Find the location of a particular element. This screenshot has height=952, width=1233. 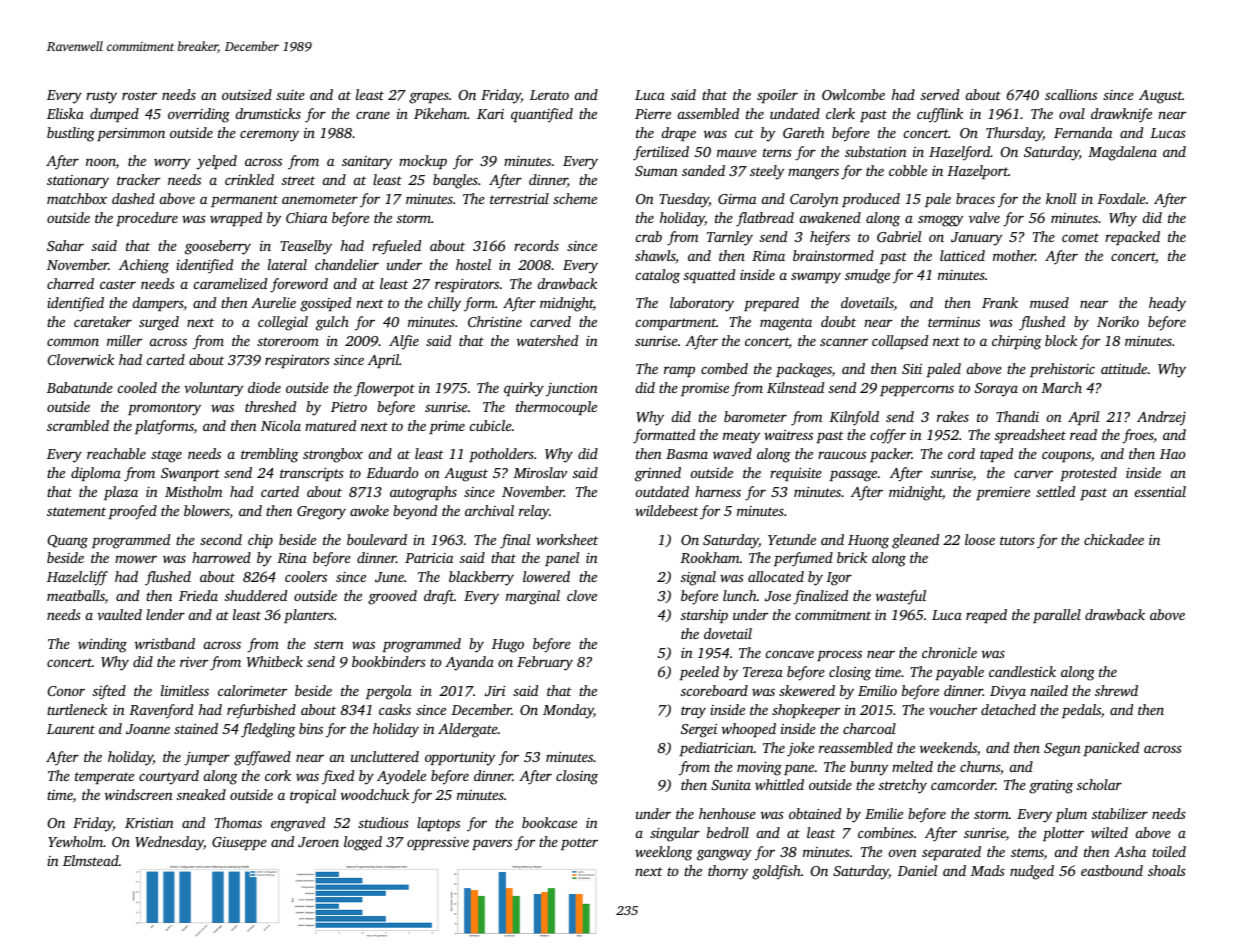

repacked is located at coordinates (1132, 238).
